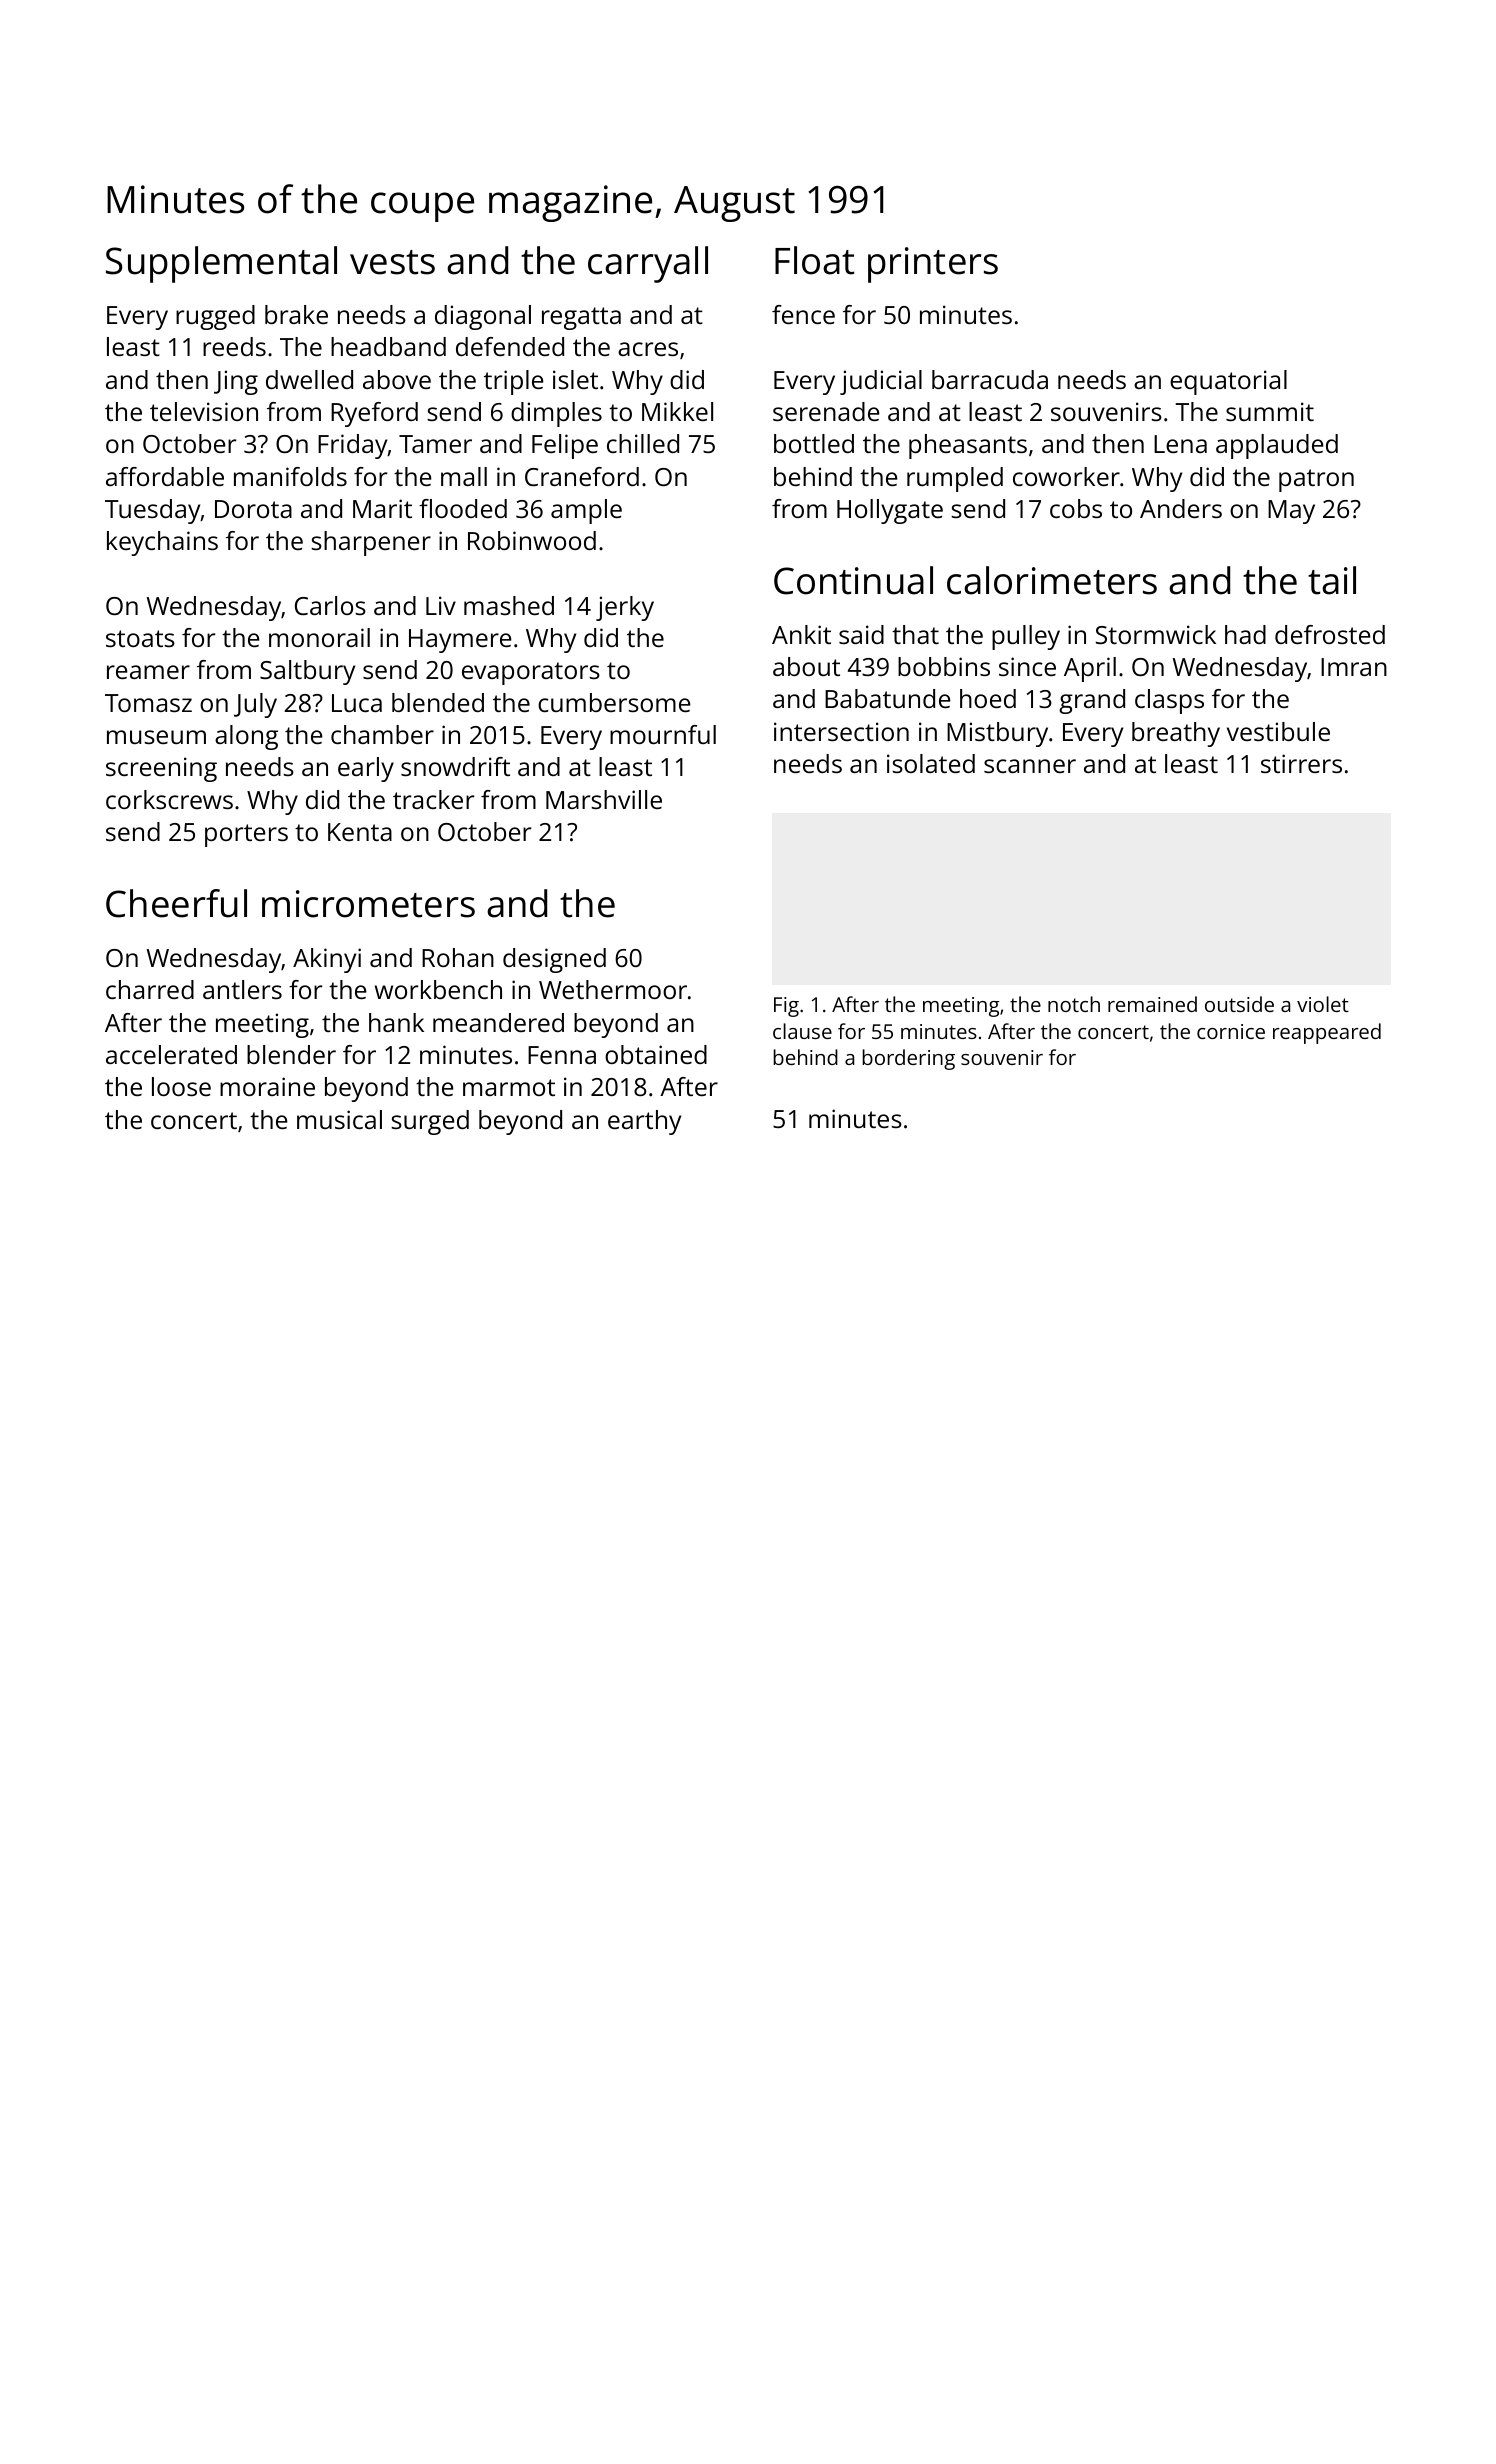  I want to click on printers, so click(933, 265).
